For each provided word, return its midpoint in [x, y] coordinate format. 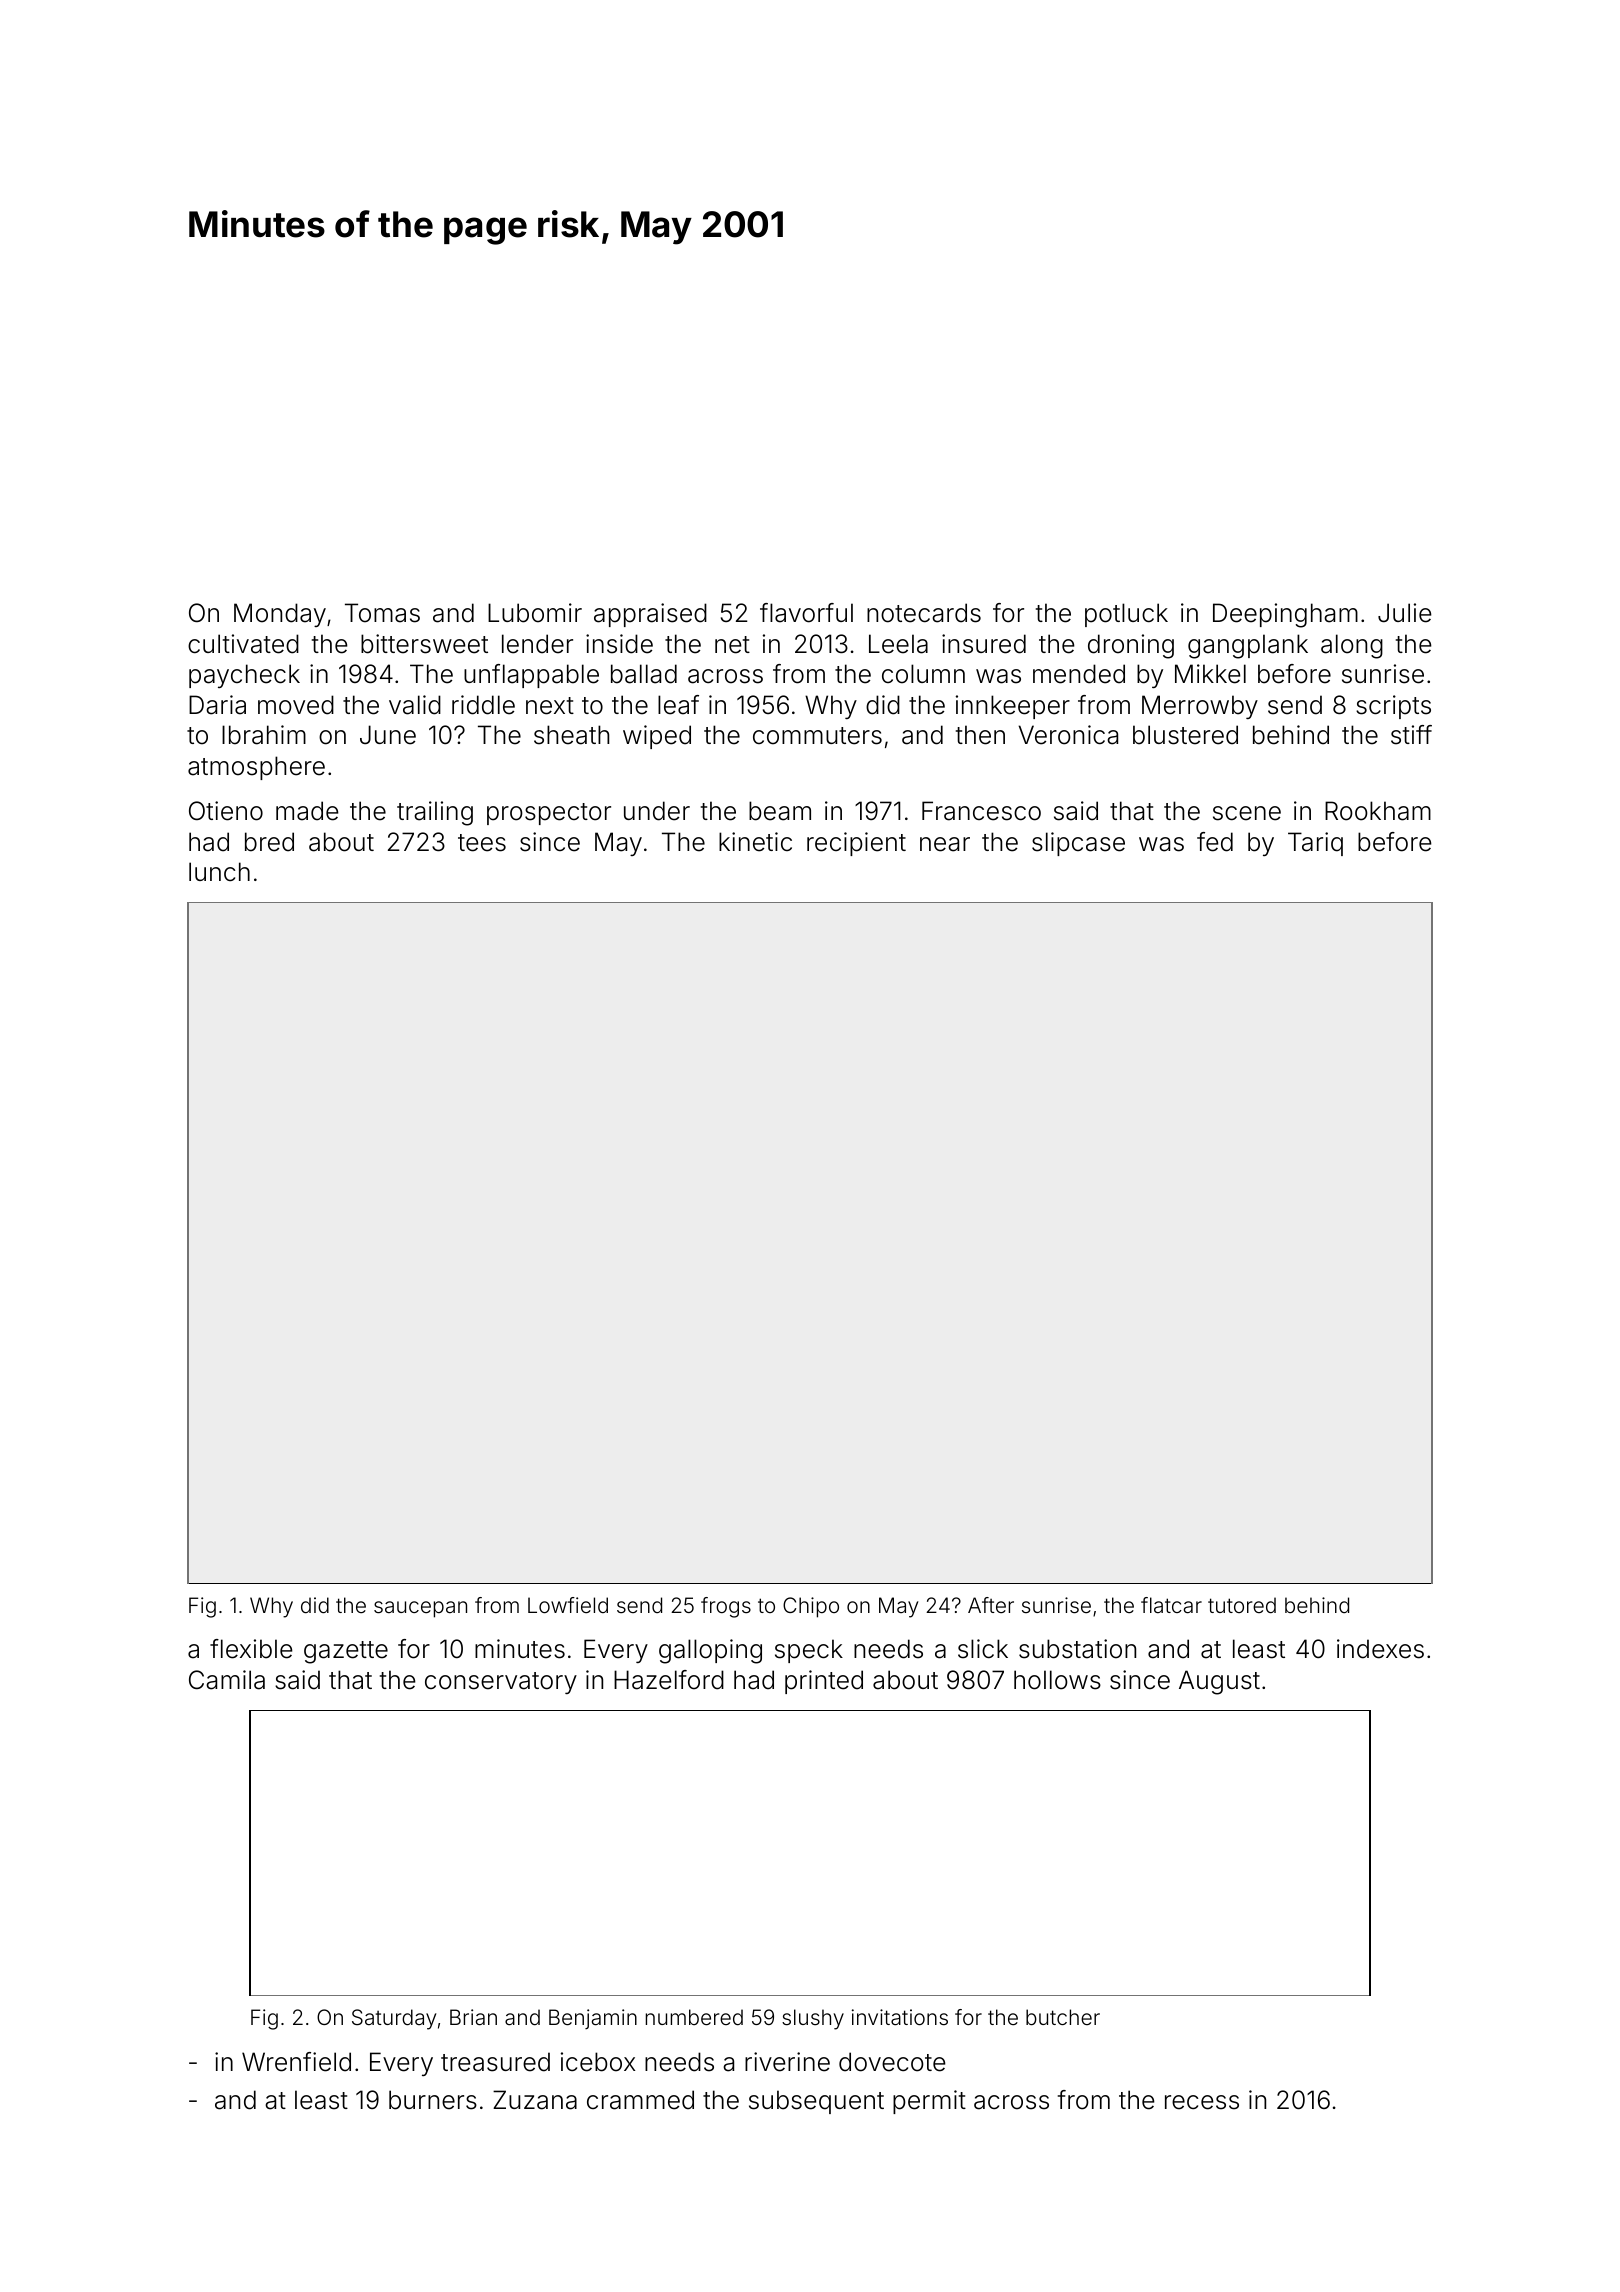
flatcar [1171, 1605]
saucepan [420, 1609]
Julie [1405, 613]
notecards [924, 613]
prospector [549, 814]
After [991, 1605]
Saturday [394, 2019]
